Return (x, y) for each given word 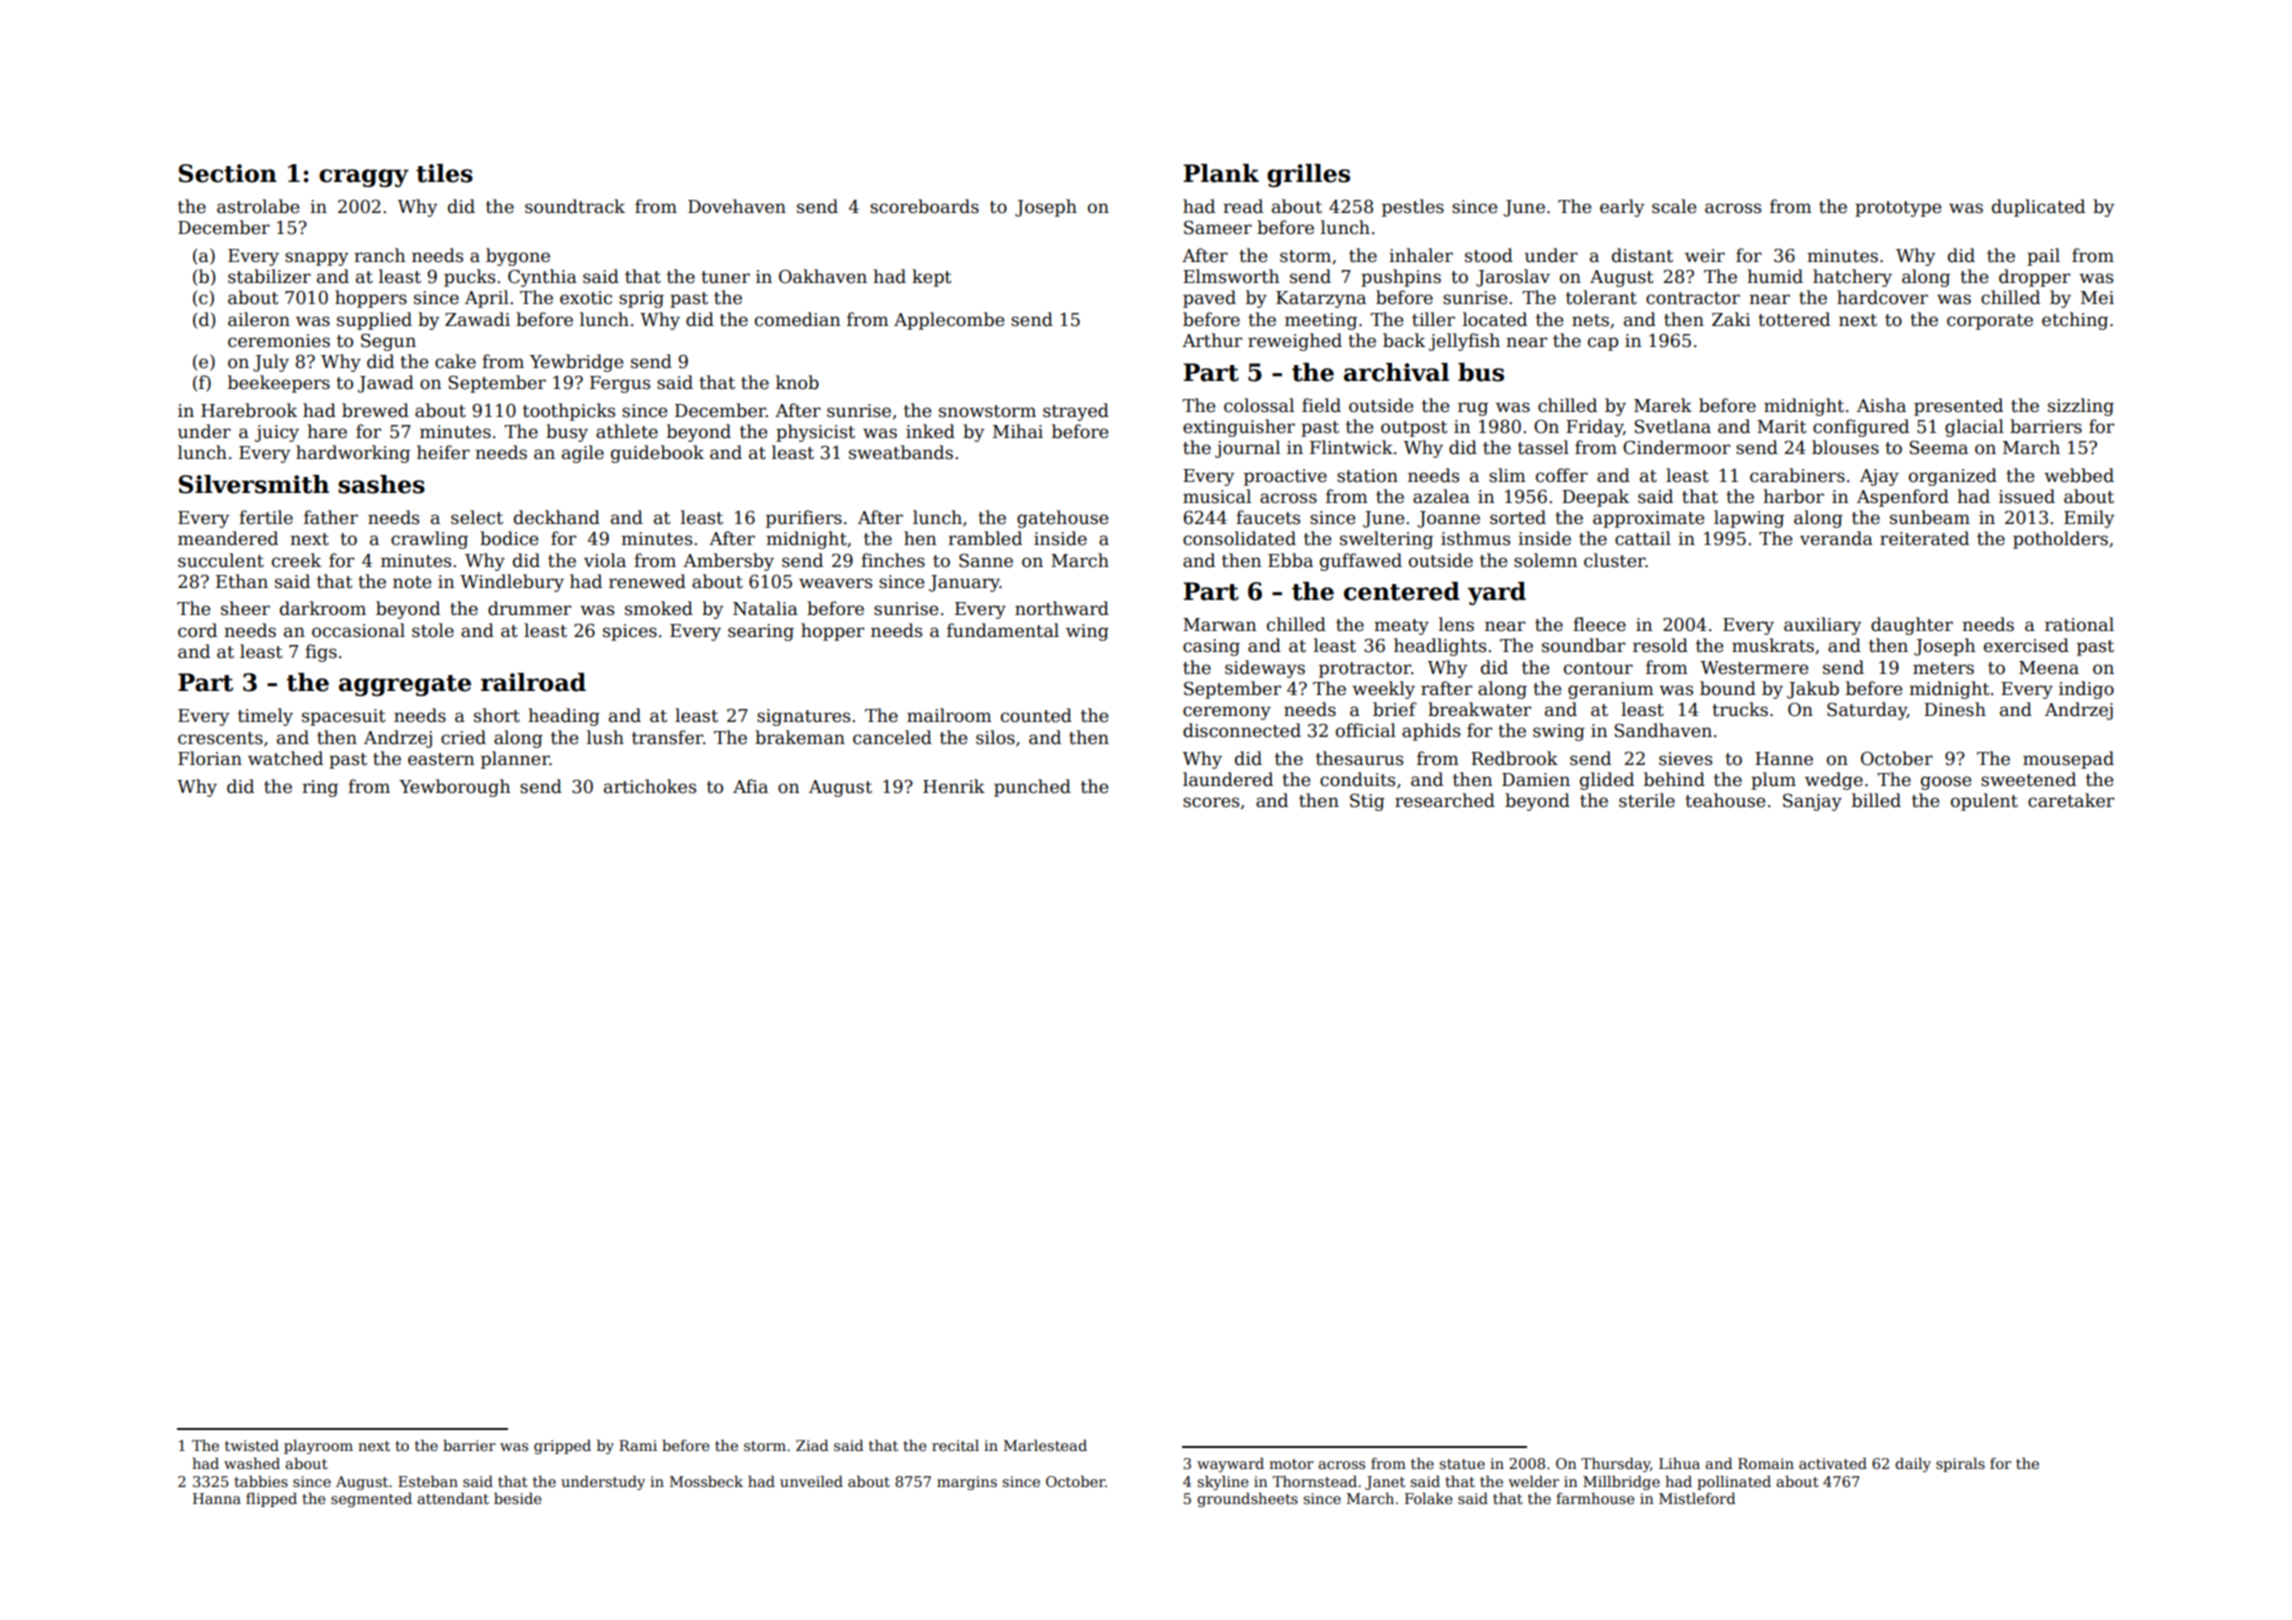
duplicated (2038, 208)
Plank (1221, 173)
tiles (444, 173)
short (497, 715)
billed (1876, 800)
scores (1211, 802)
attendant (453, 1498)
